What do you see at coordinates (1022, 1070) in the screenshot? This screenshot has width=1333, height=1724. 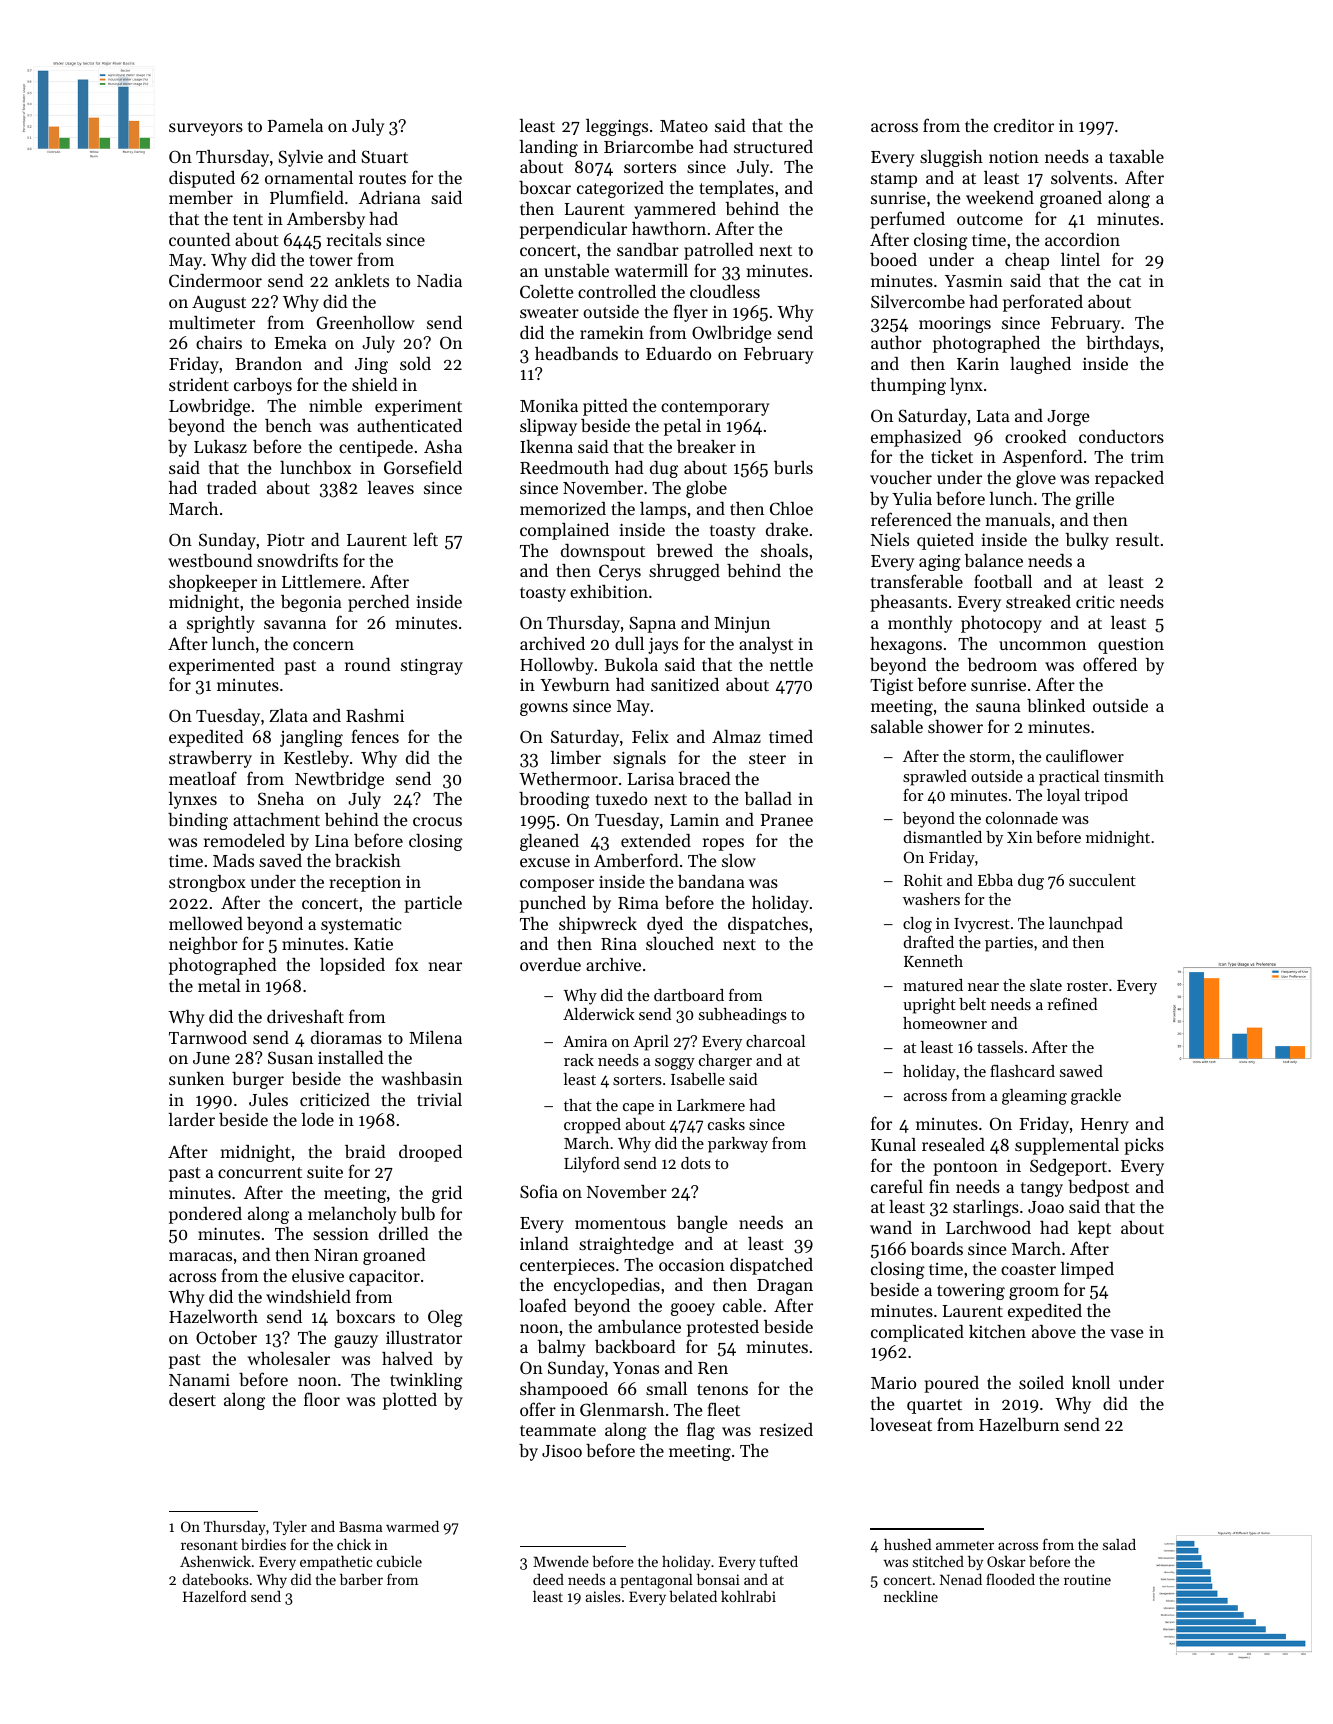 I see `flashcard` at bounding box center [1022, 1070].
